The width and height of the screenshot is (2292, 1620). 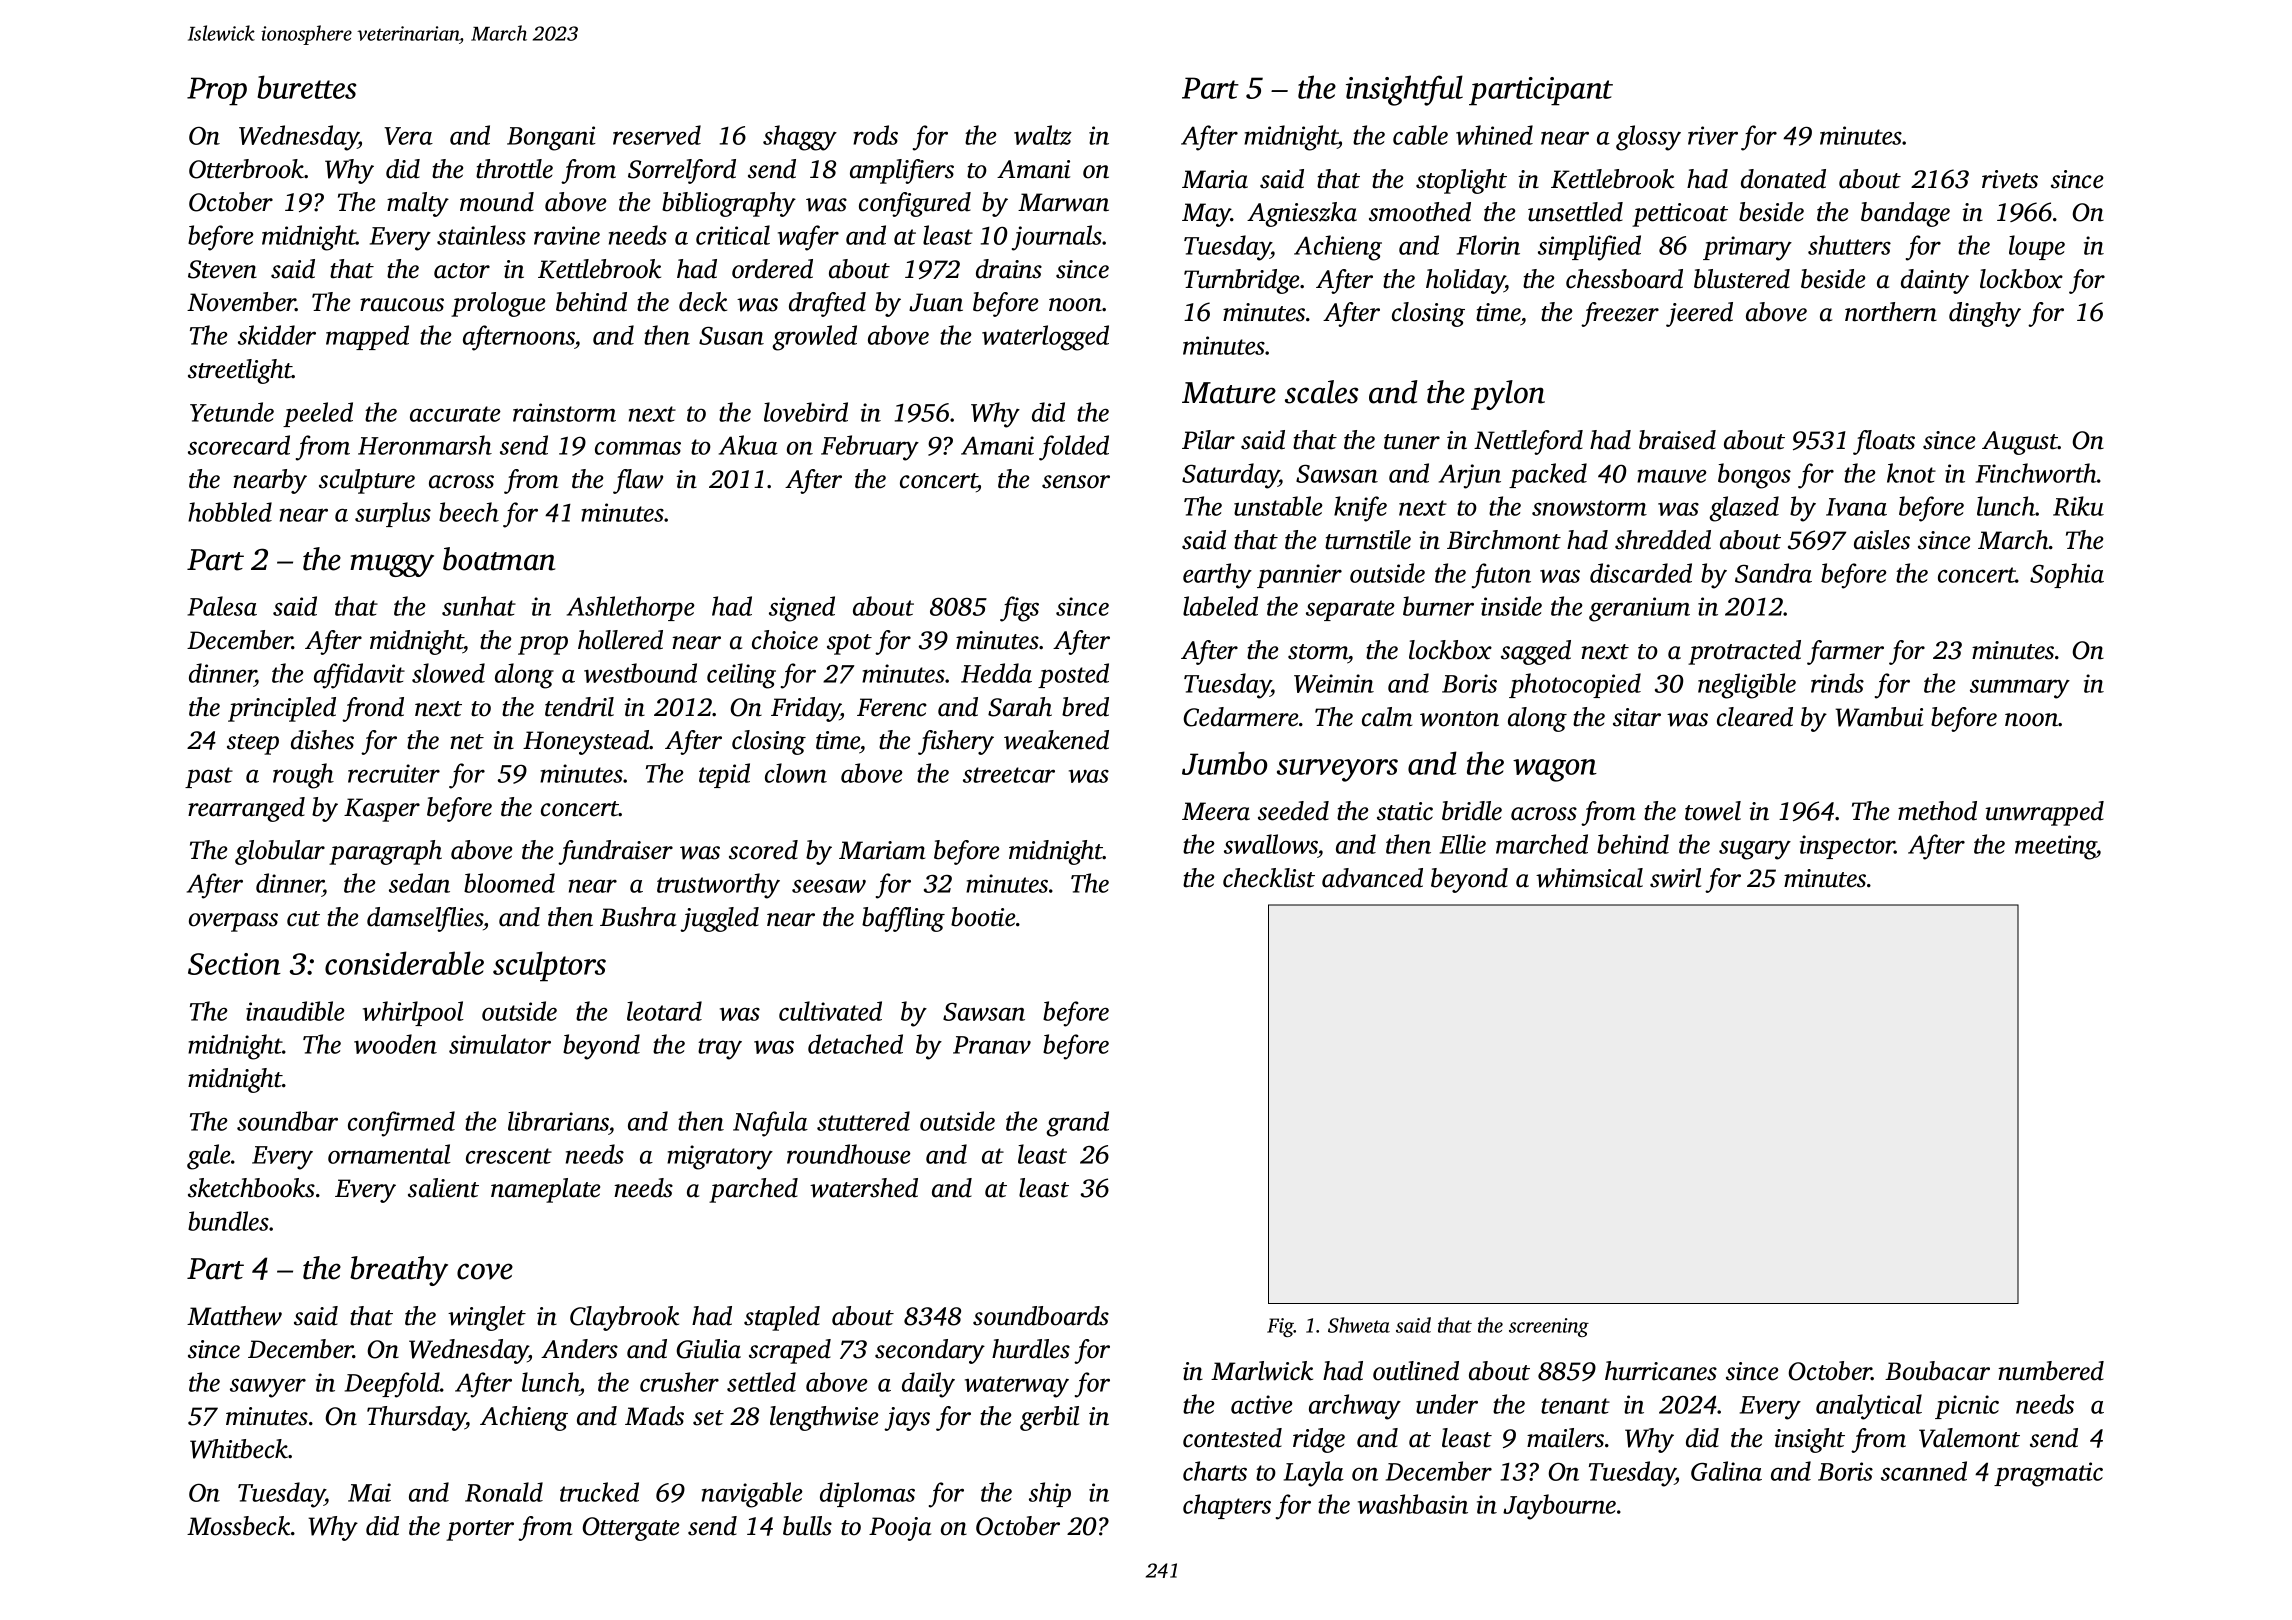 What do you see at coordinates (1847, 847) in the screenshot?
I see `inspector` at bounding box center [1847, 847].
